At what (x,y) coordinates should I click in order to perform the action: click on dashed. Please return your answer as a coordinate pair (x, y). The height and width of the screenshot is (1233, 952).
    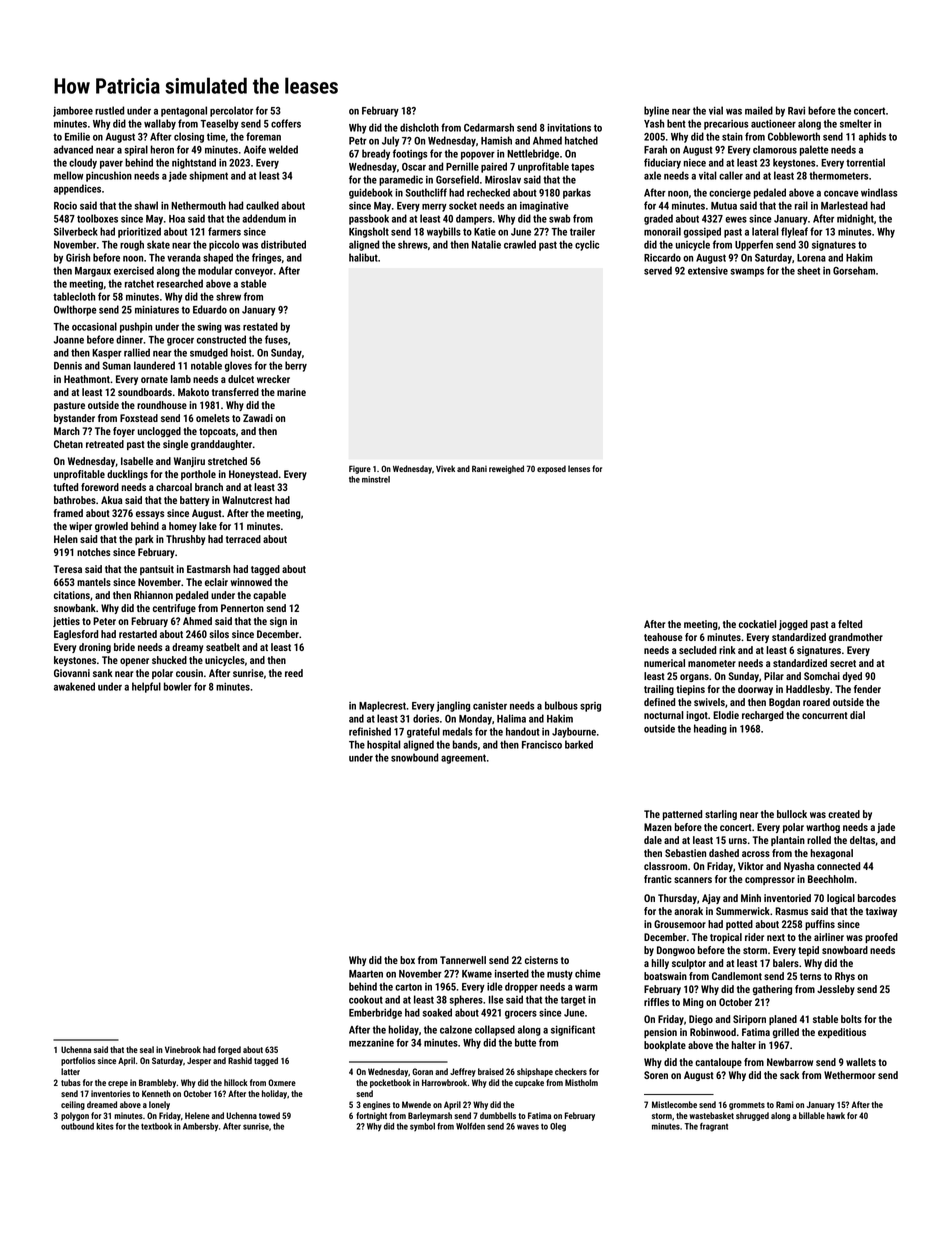
    Looking at the image, I should click on (724, 853).
